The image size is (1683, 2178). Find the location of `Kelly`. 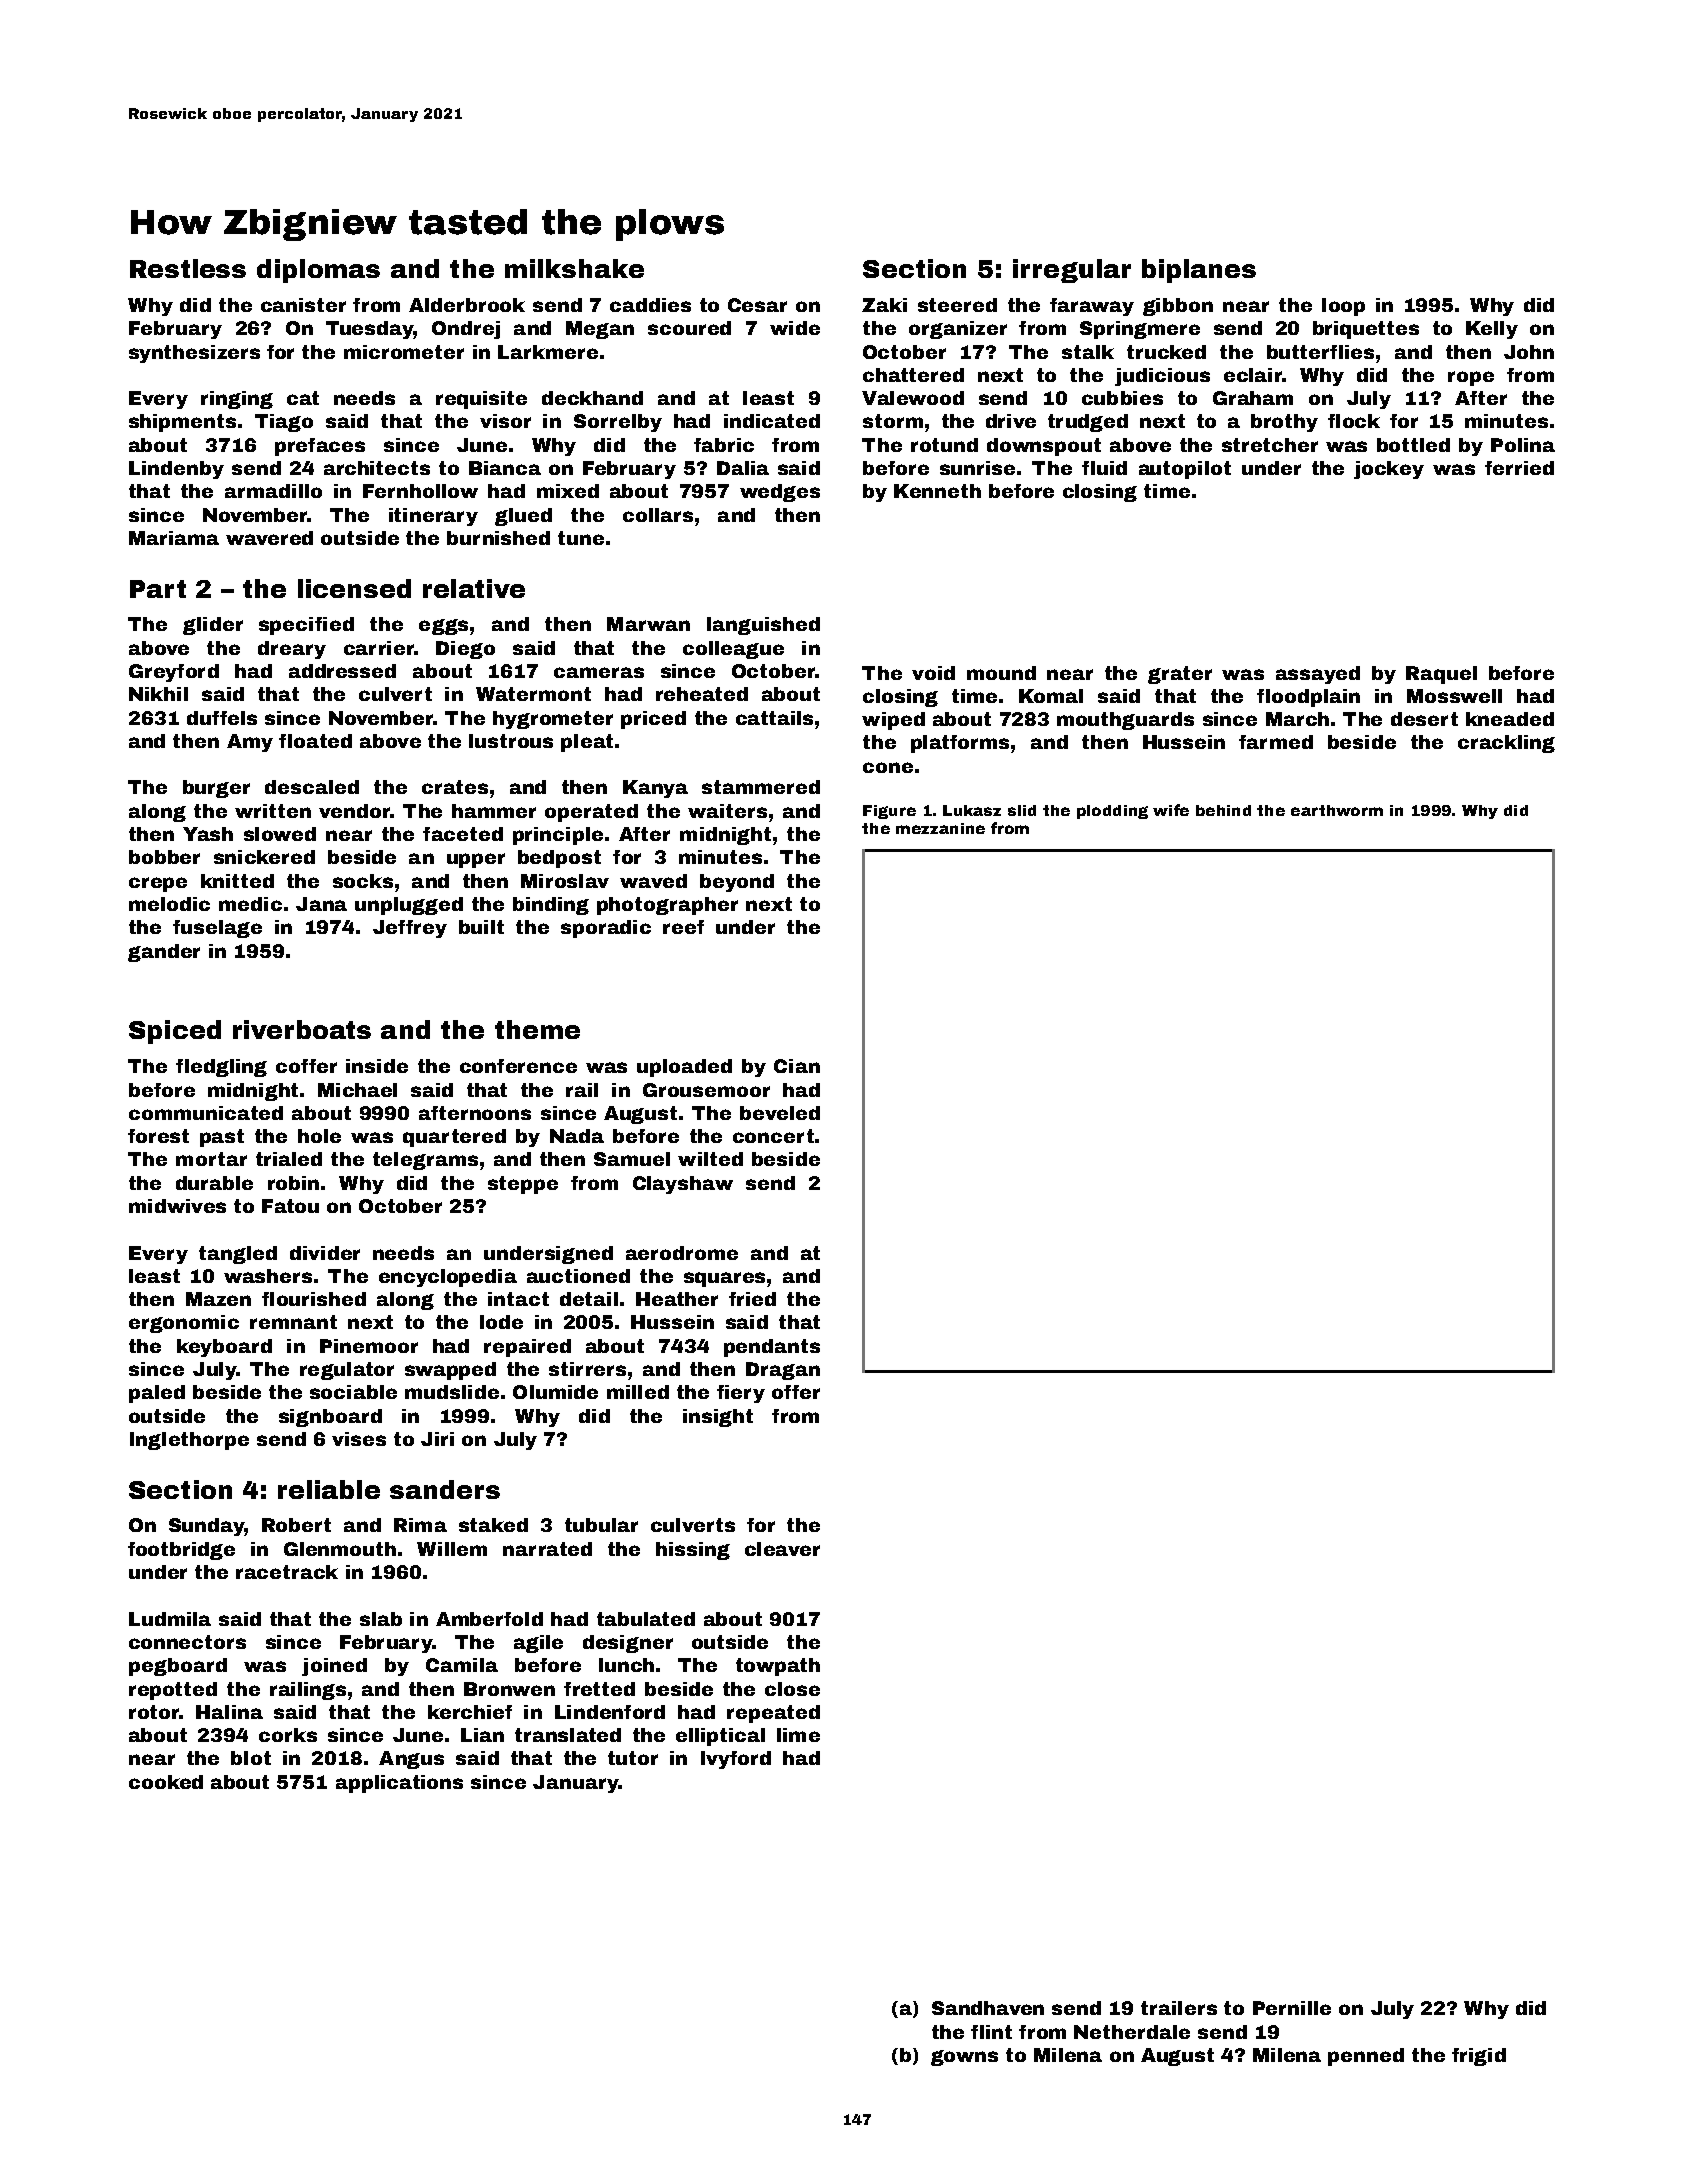

Kelly is located at coordinates (1492, 330).
